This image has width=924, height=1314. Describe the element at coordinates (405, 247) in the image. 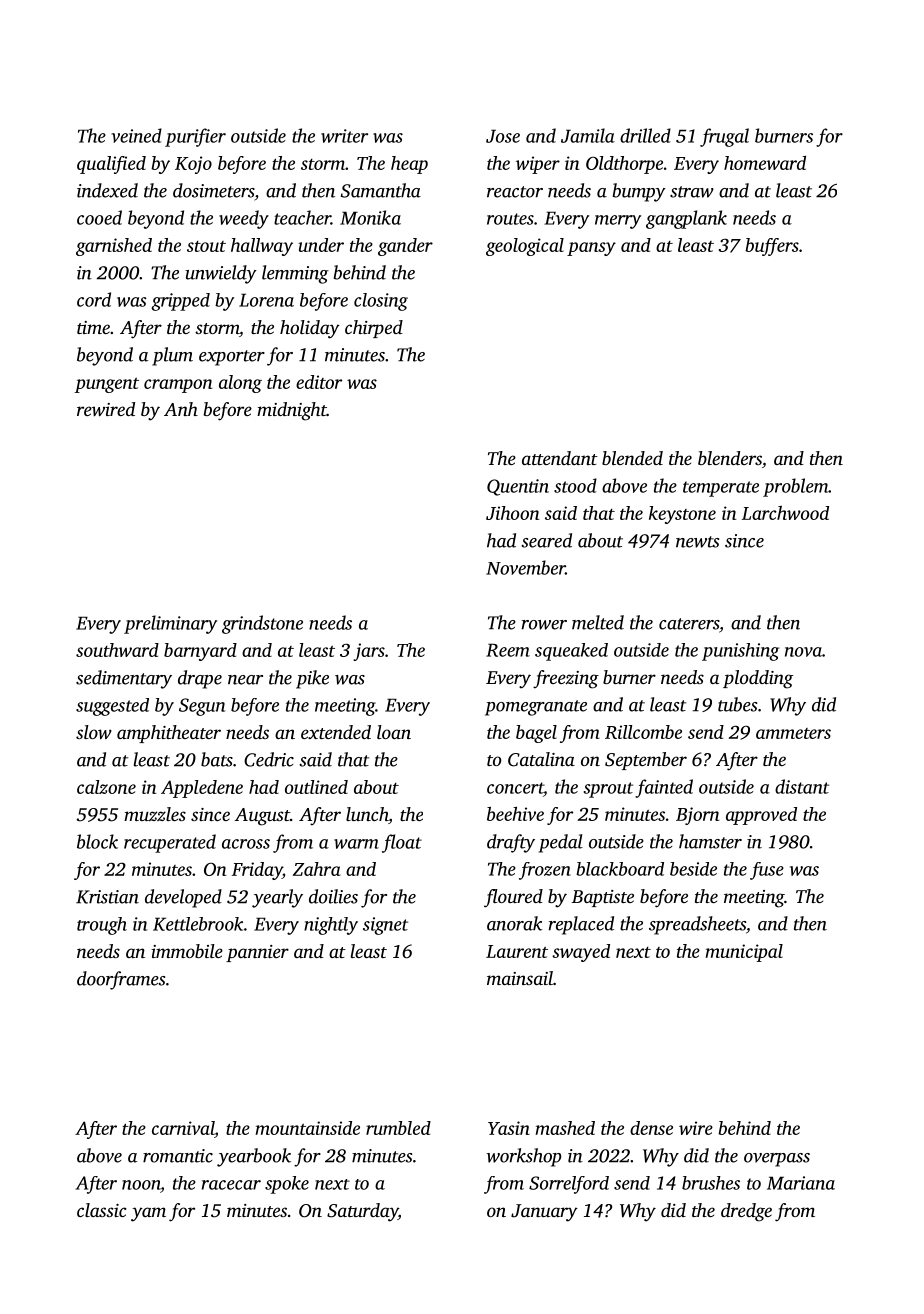

I see `gander` at that location.
